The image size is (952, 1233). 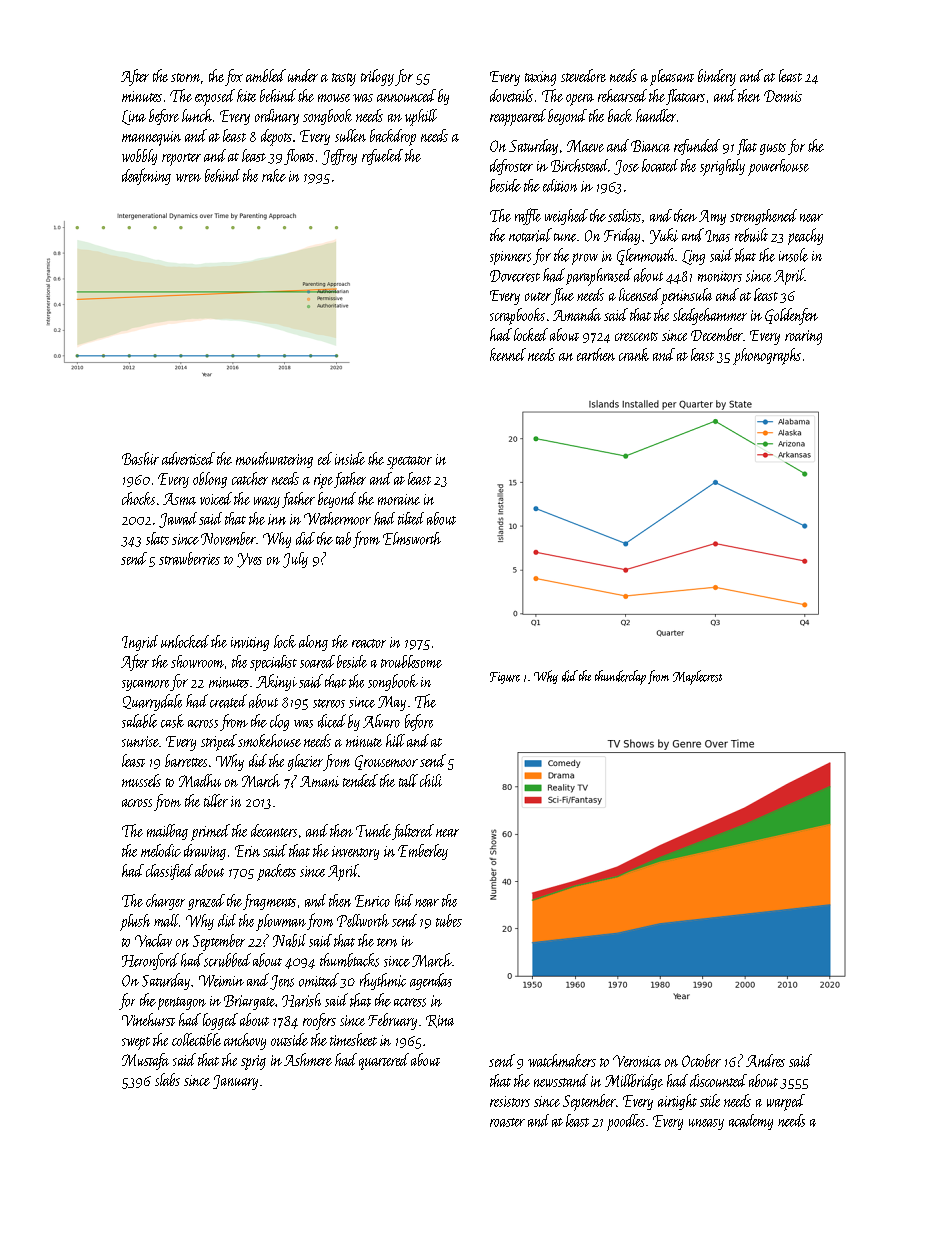 What do you see at coordinates (626, 167) in the screenshot?
I see `Jose` at bounding box center [626, 167].
